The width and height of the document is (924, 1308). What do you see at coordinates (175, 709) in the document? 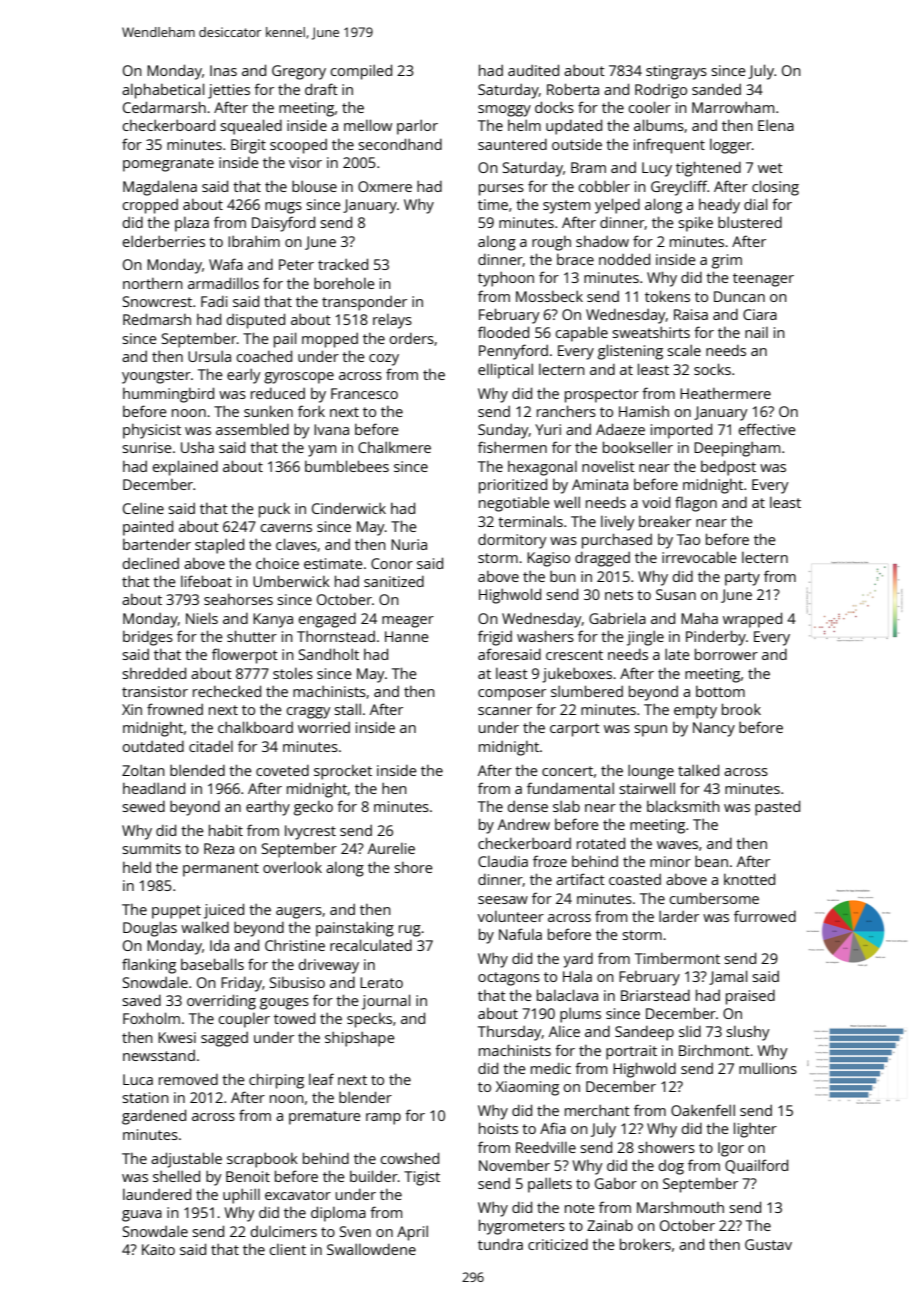
I see `frowned` at bounding box center [175, 709].
